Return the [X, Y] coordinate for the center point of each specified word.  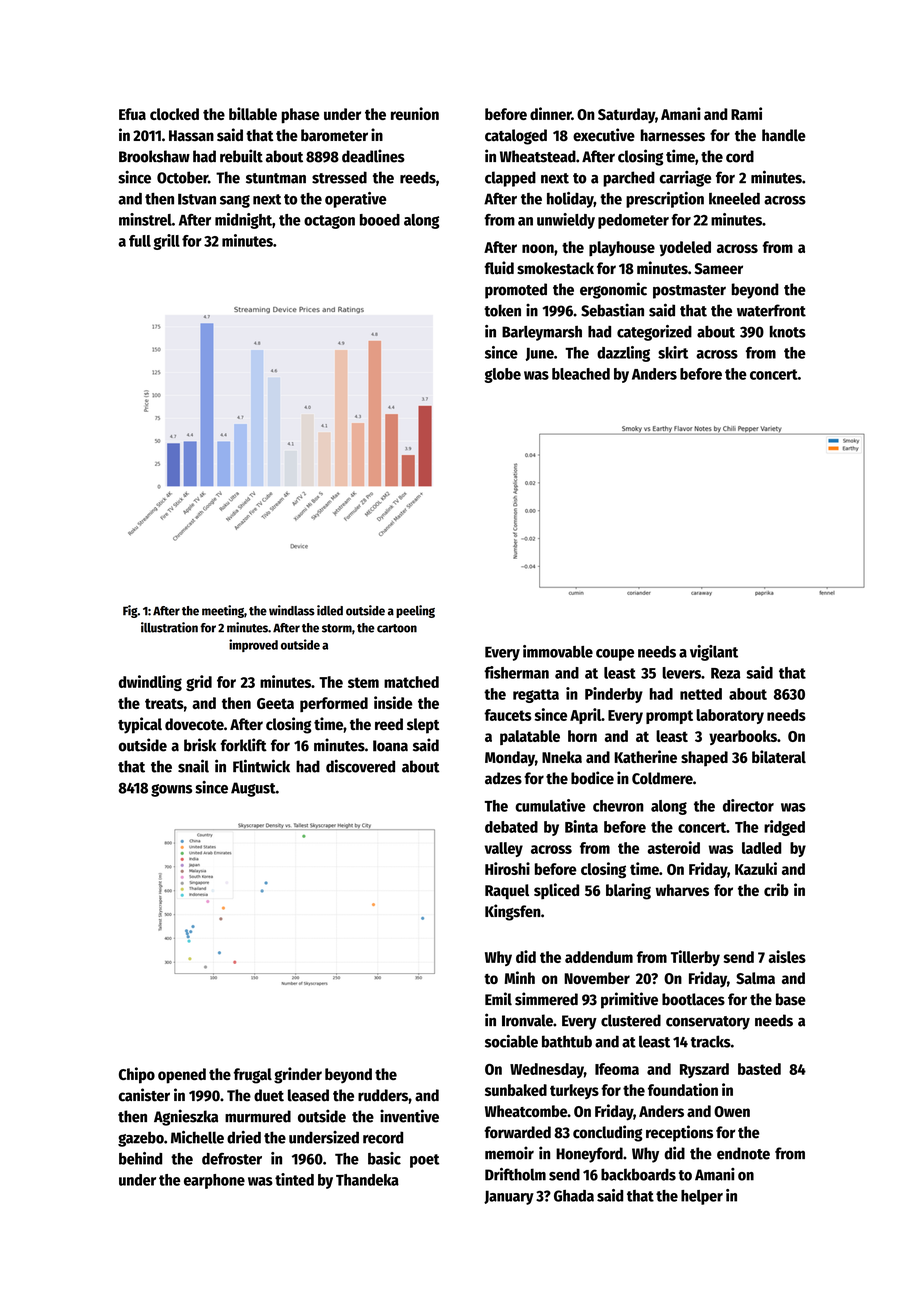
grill [166, 242]
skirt [673, 352]
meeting [223, 611]
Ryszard [704, 1070]
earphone [214, 1181]
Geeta [275, 703]
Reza [725, 673]
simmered [546, 999]
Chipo [137, 1075]
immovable [558, 651]
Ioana [390, 746]
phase [300, 116]
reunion [415, 113]
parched [629, 179]
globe [503, 375]
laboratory [730, 716]
